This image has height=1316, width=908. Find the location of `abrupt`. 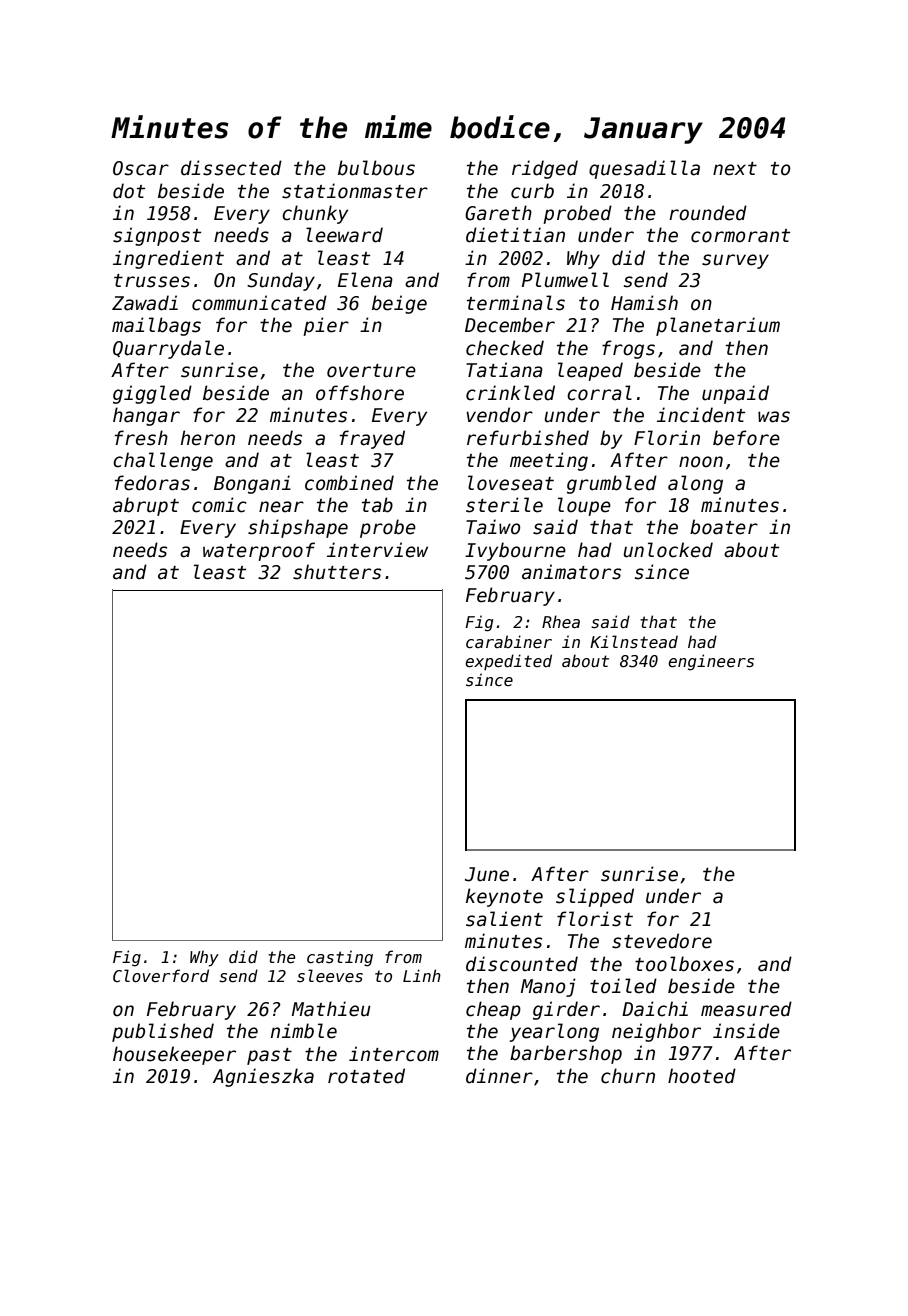

abrupt is located at coordinates (146, 506).
